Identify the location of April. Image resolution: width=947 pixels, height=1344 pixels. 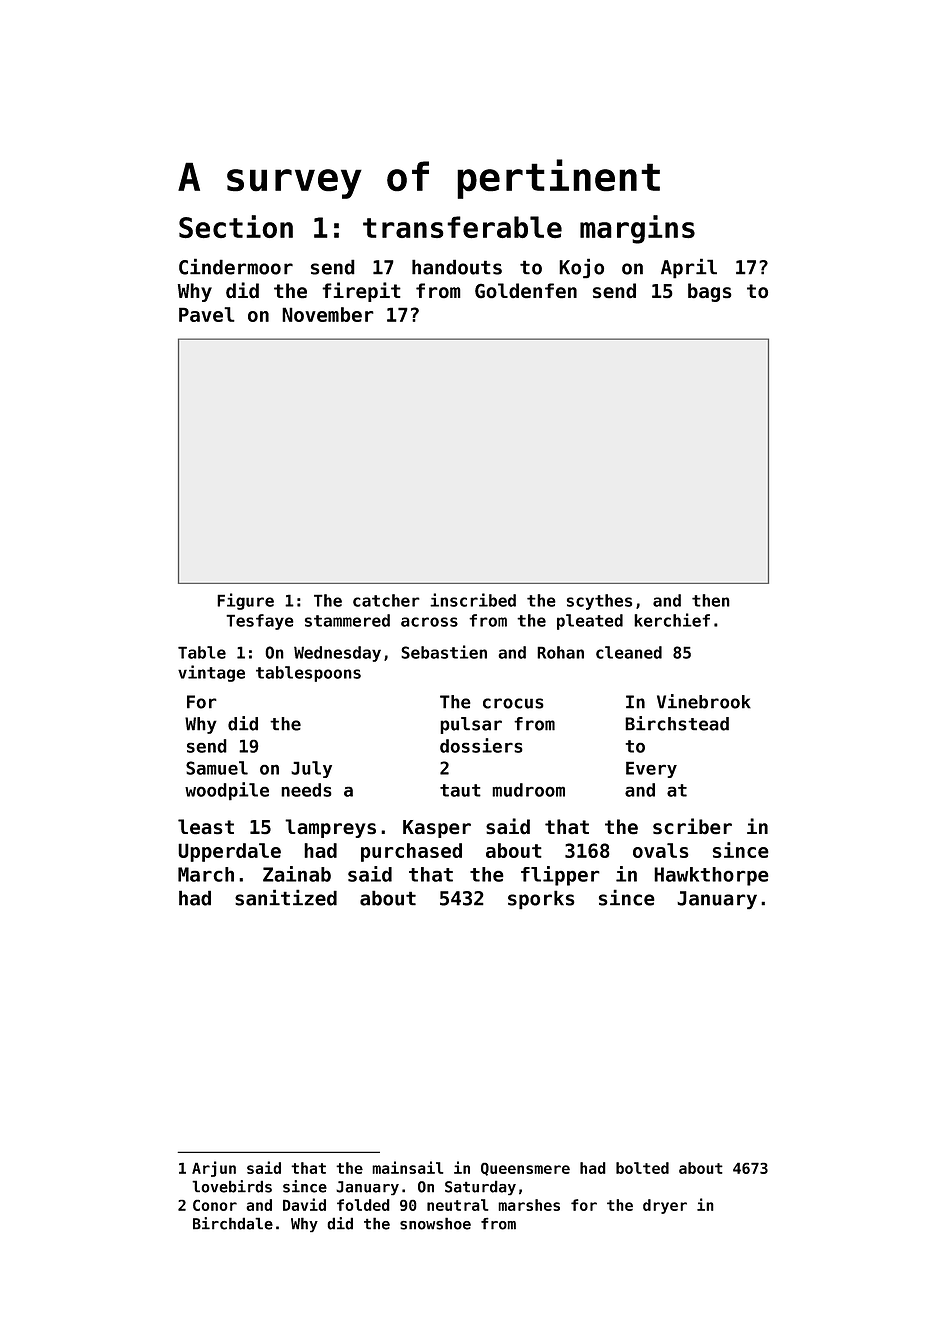
(689, 268).
